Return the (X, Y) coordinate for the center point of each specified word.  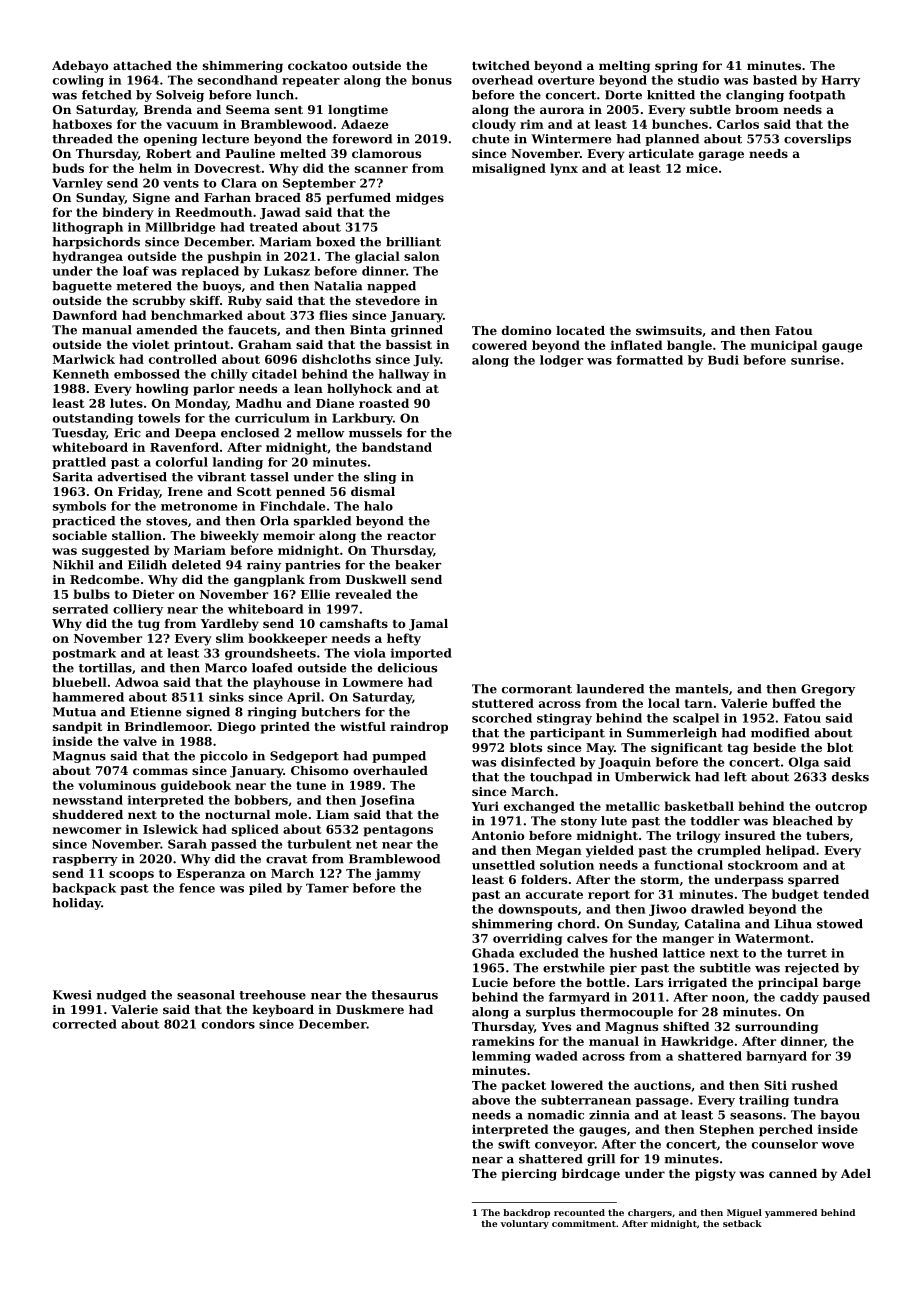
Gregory (828, 690)
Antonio (498, 835)
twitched (501, 65)
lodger (561, 361)
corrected (85, 1024)
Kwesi (72, 995)
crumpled (729, 851)
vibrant (221, 477)
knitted (671, 95)
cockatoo (317, 65)
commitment (584, 1223)
